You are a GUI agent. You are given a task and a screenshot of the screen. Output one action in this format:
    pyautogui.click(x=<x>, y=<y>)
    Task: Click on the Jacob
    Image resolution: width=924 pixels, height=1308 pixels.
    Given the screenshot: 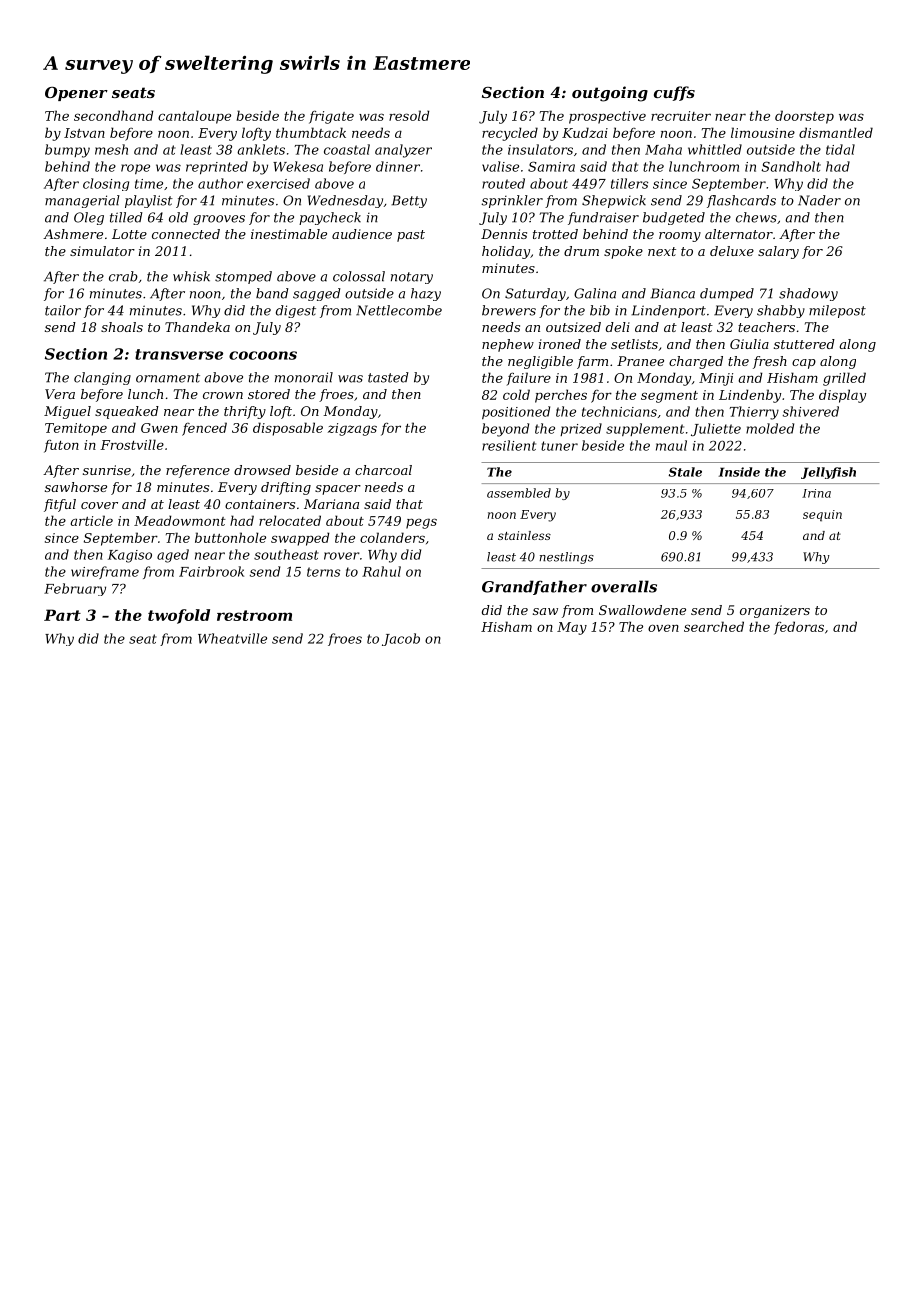 What is the action you would take?
    pyautogui.click(x=401, y=639)
